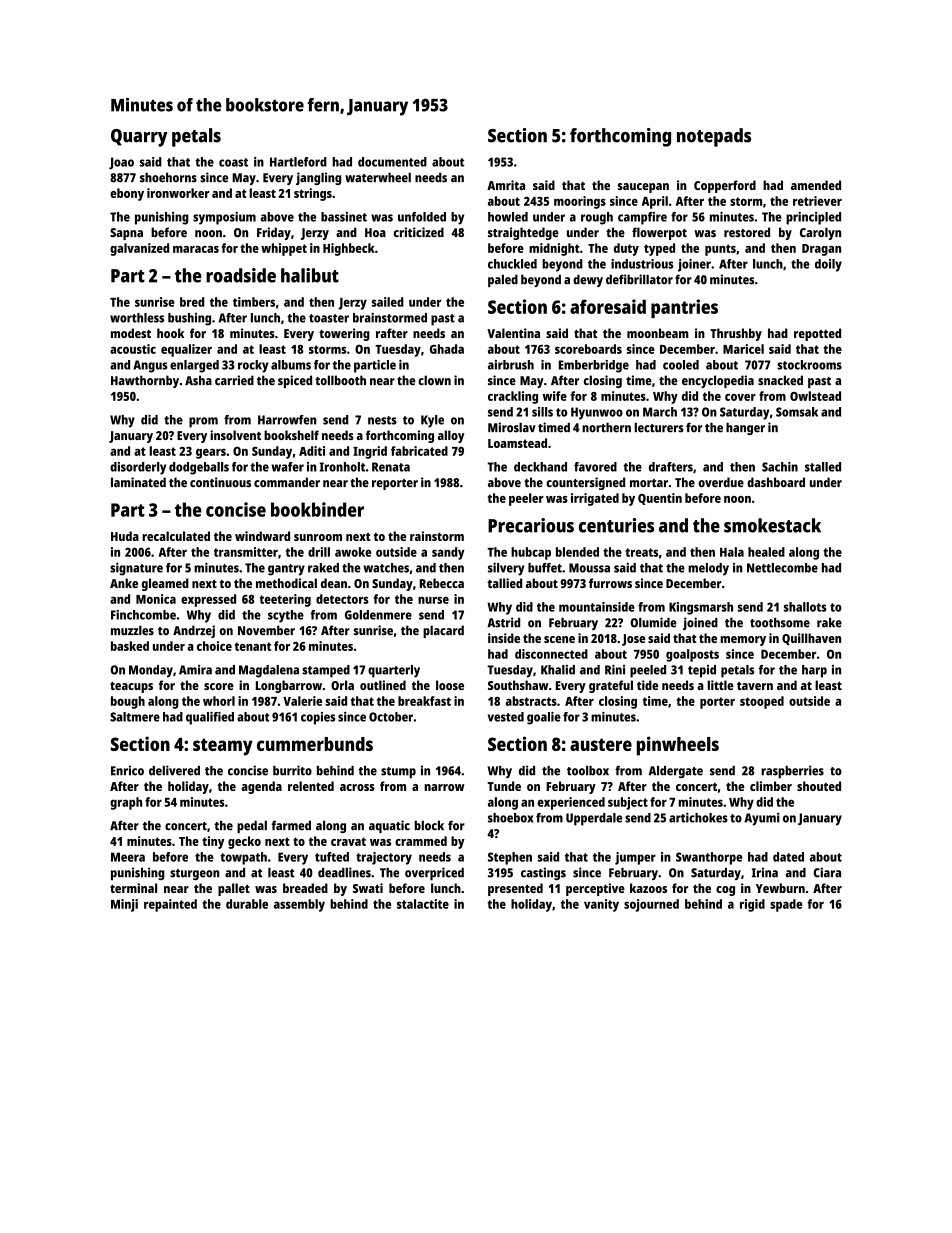  What do you see at coordinates (392, 162) in the screenshot?
I see `documented` at bounding box center [392, 162].
